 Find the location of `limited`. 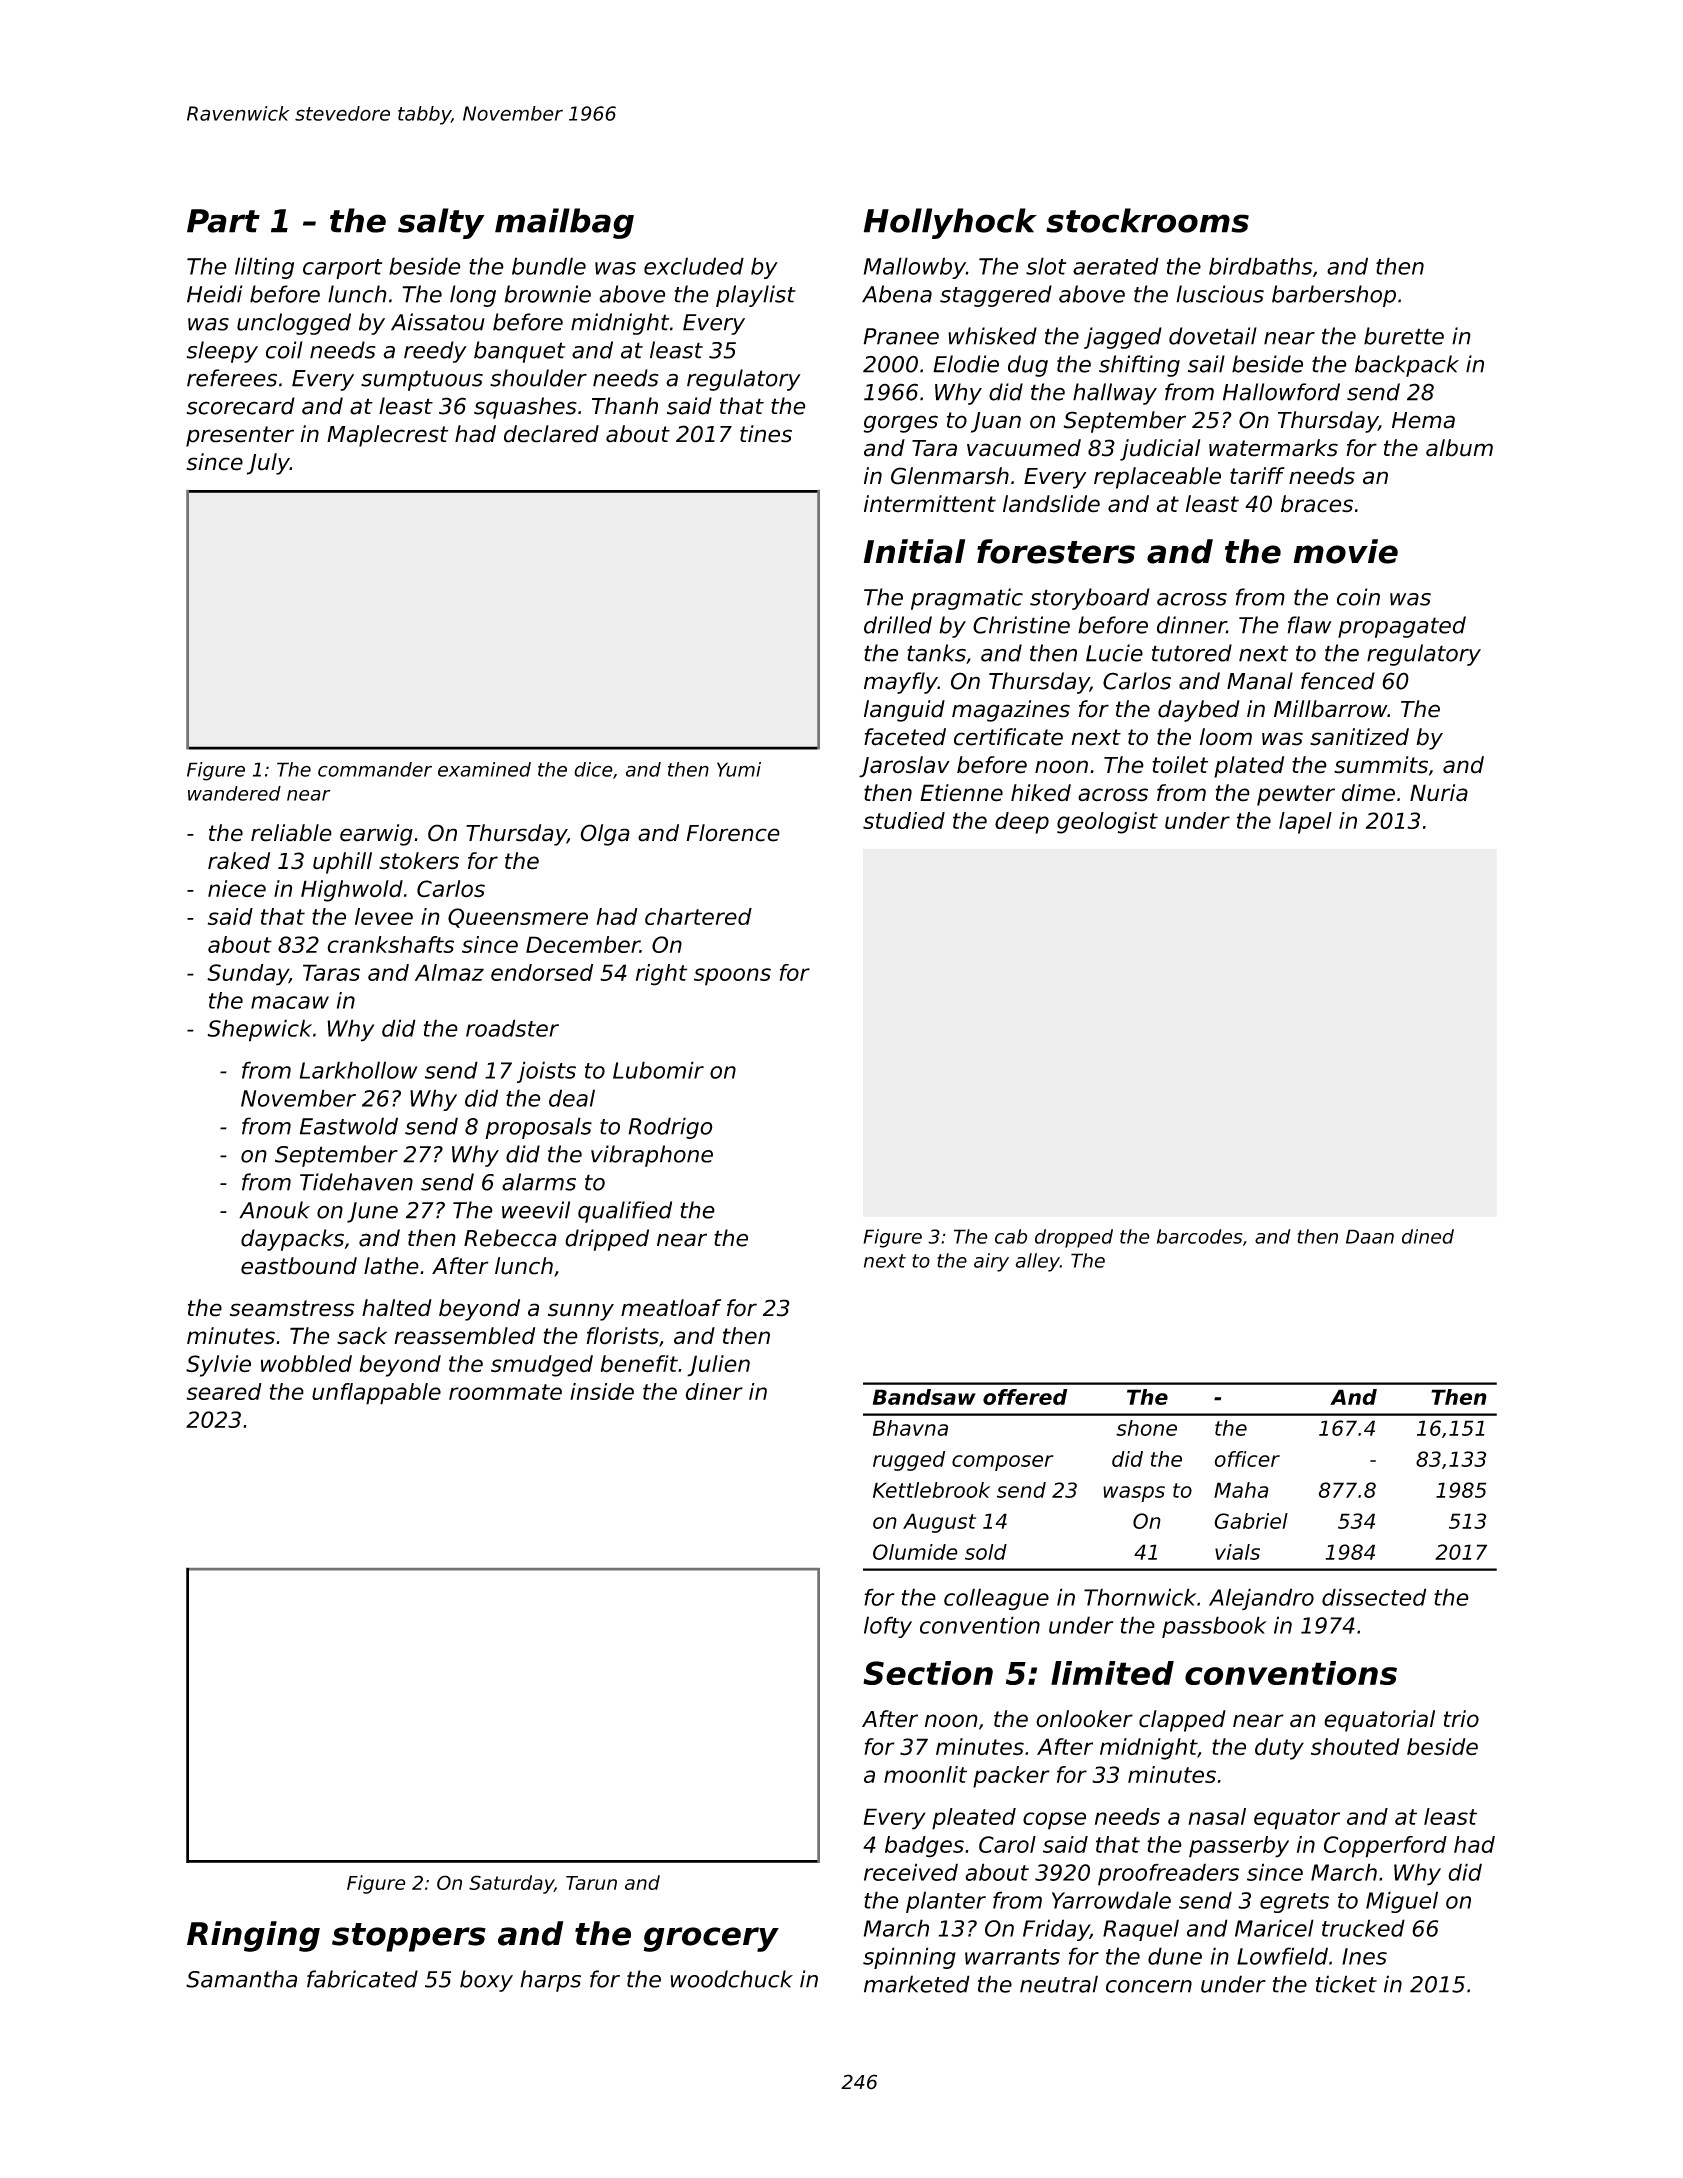

limited is located at coordinates (1112, 1673).
